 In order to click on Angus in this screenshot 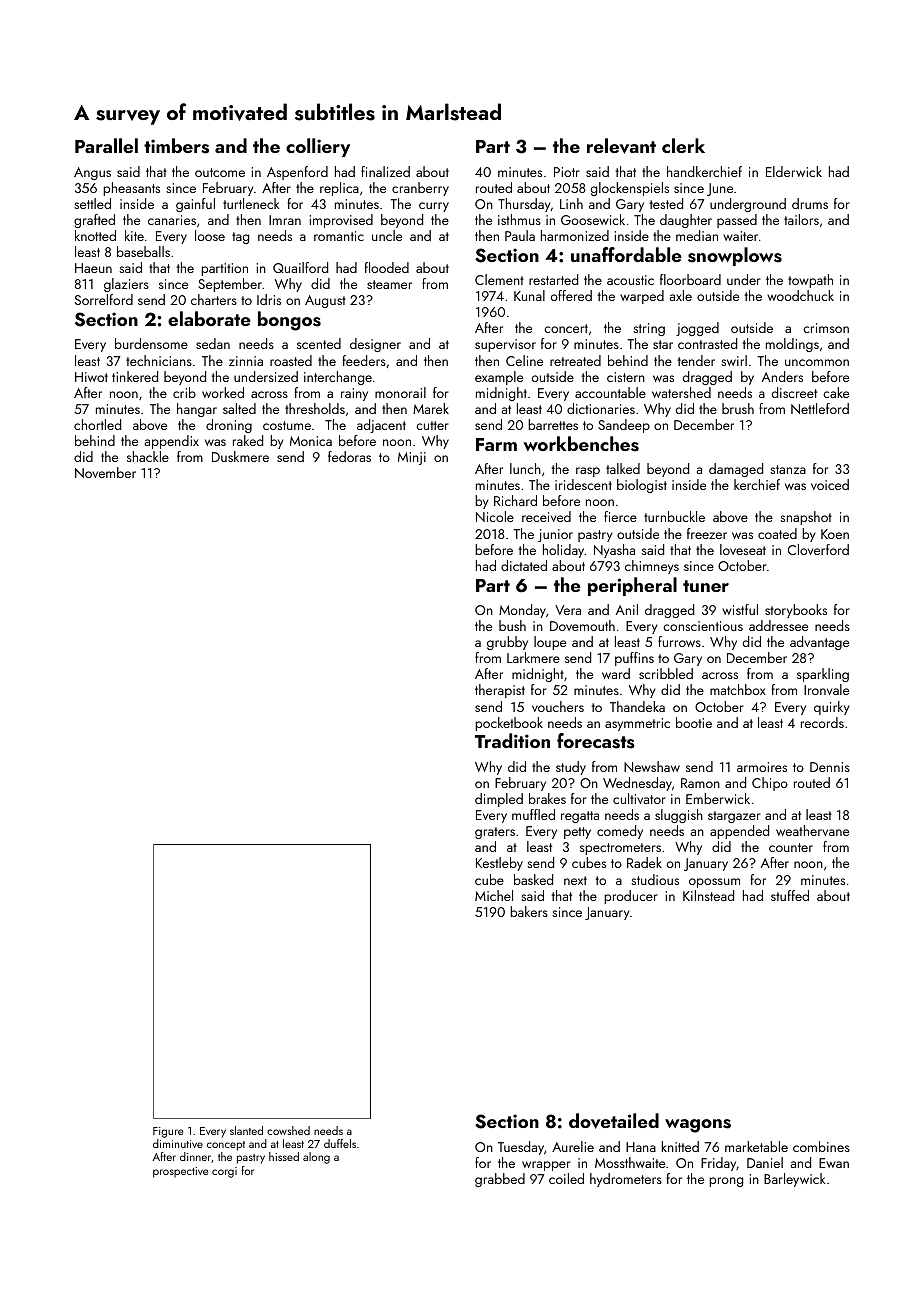, I will do `click(92, 173)`.
